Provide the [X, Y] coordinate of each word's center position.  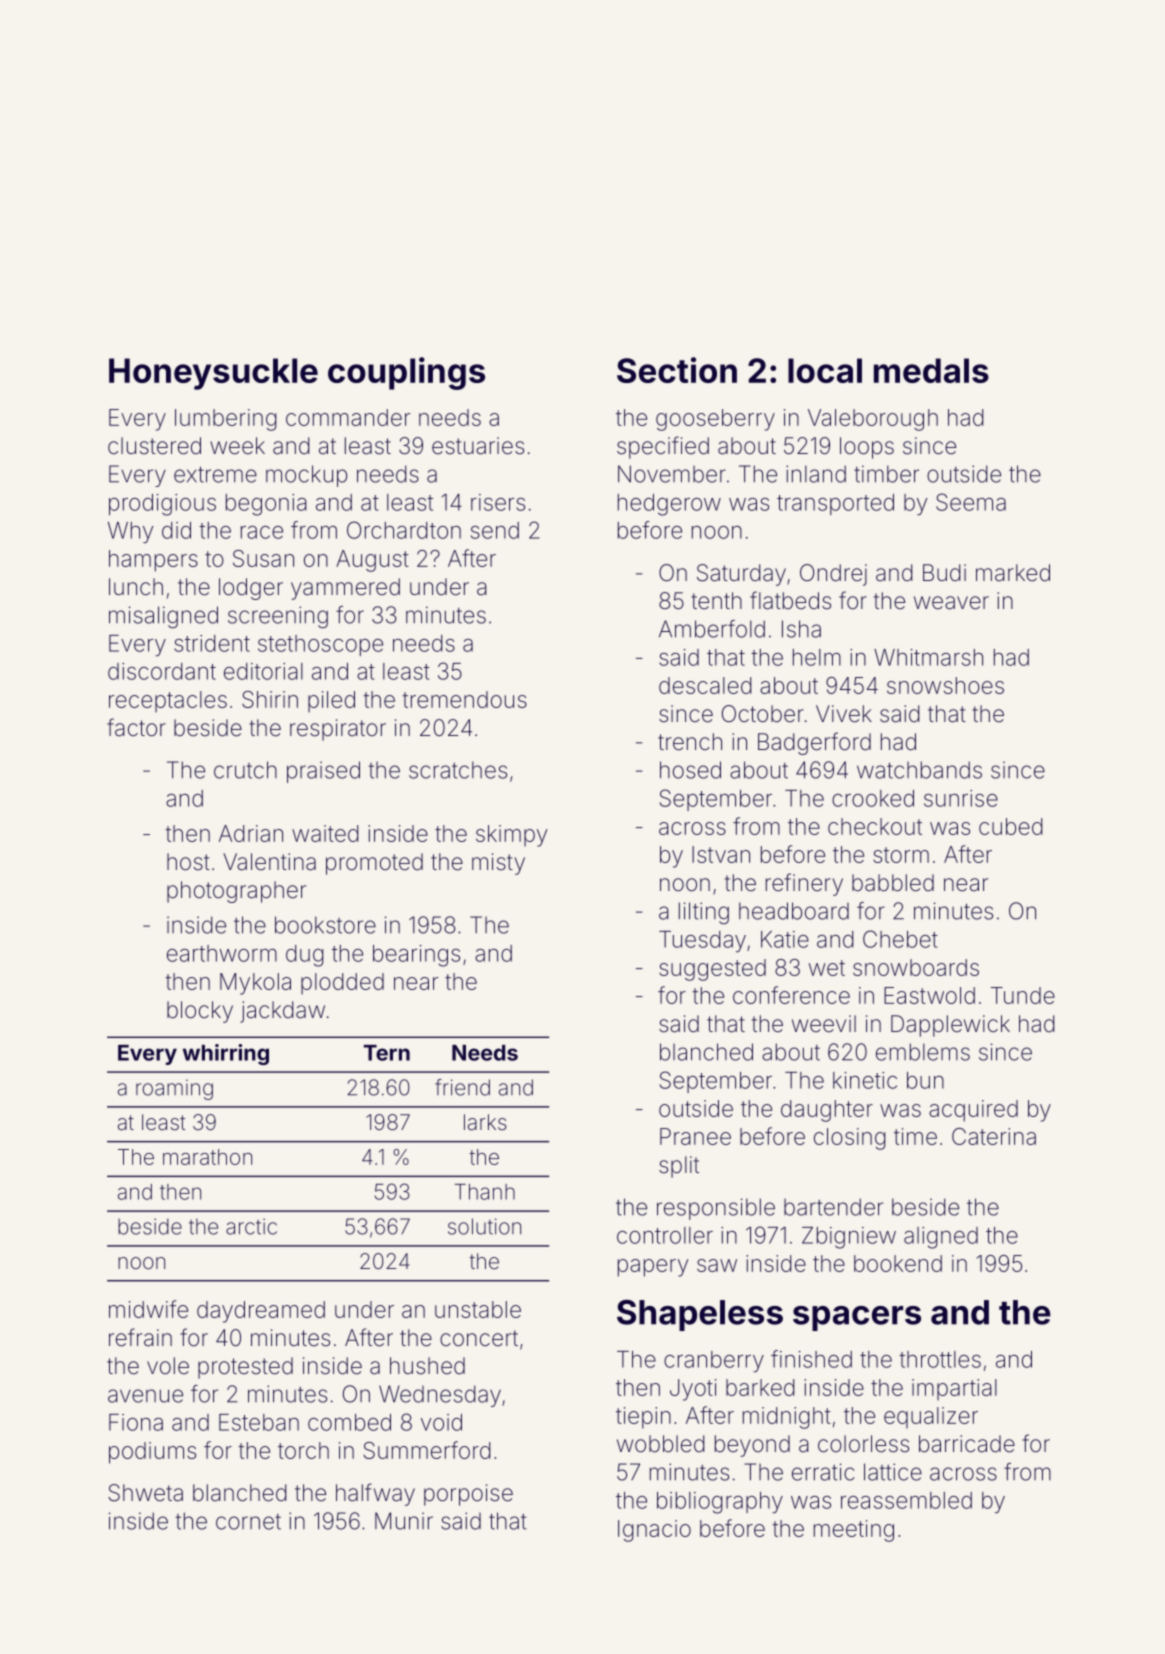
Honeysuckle [213, 374]
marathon [207, 1157]
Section [677, 370]
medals [931, 370]
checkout [875, 826]
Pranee [695, 1136]
